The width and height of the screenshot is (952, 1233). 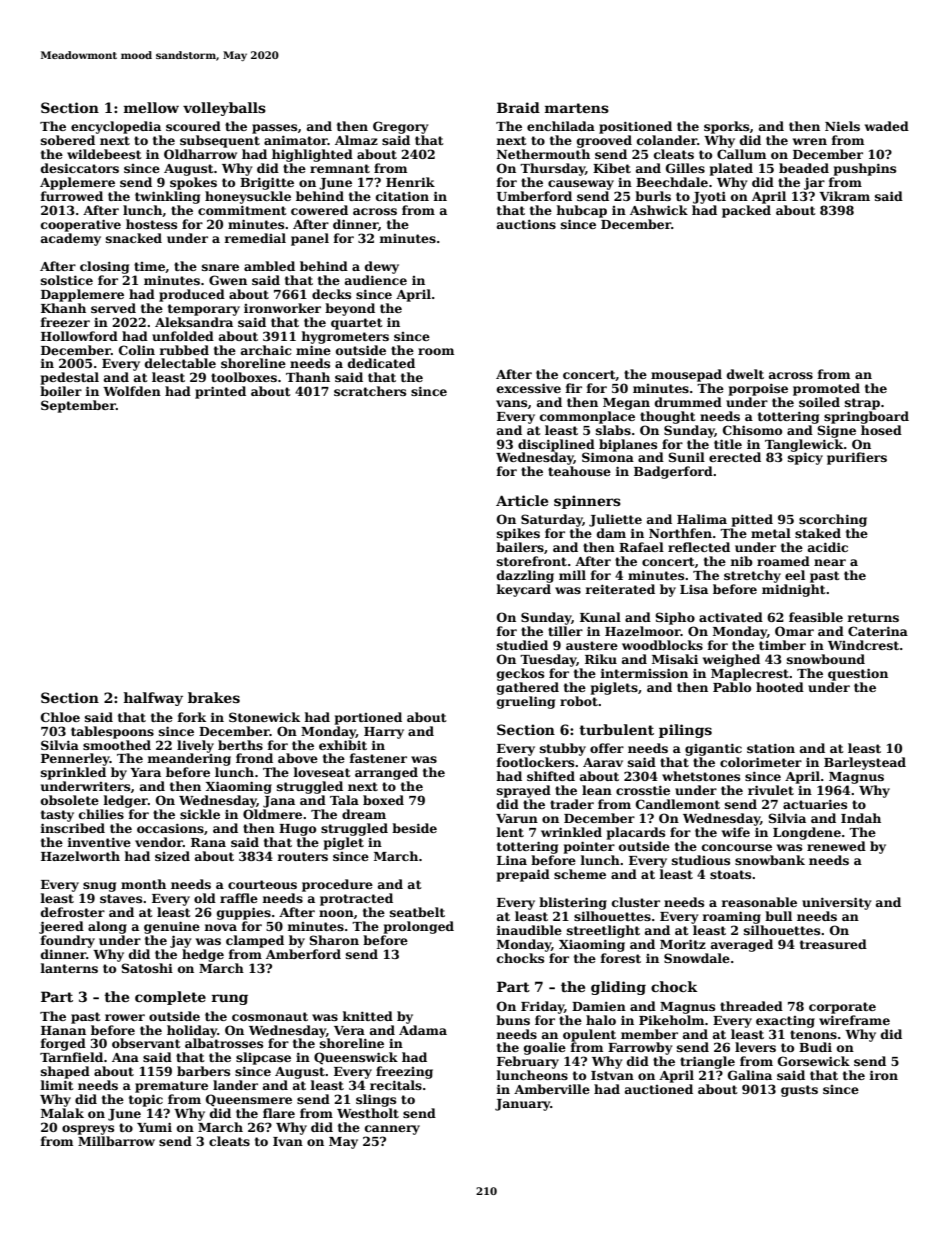 What do you see at coordinates (254, 758) in the screenshot?
I see `frond` at bounding box center [254, 758].
